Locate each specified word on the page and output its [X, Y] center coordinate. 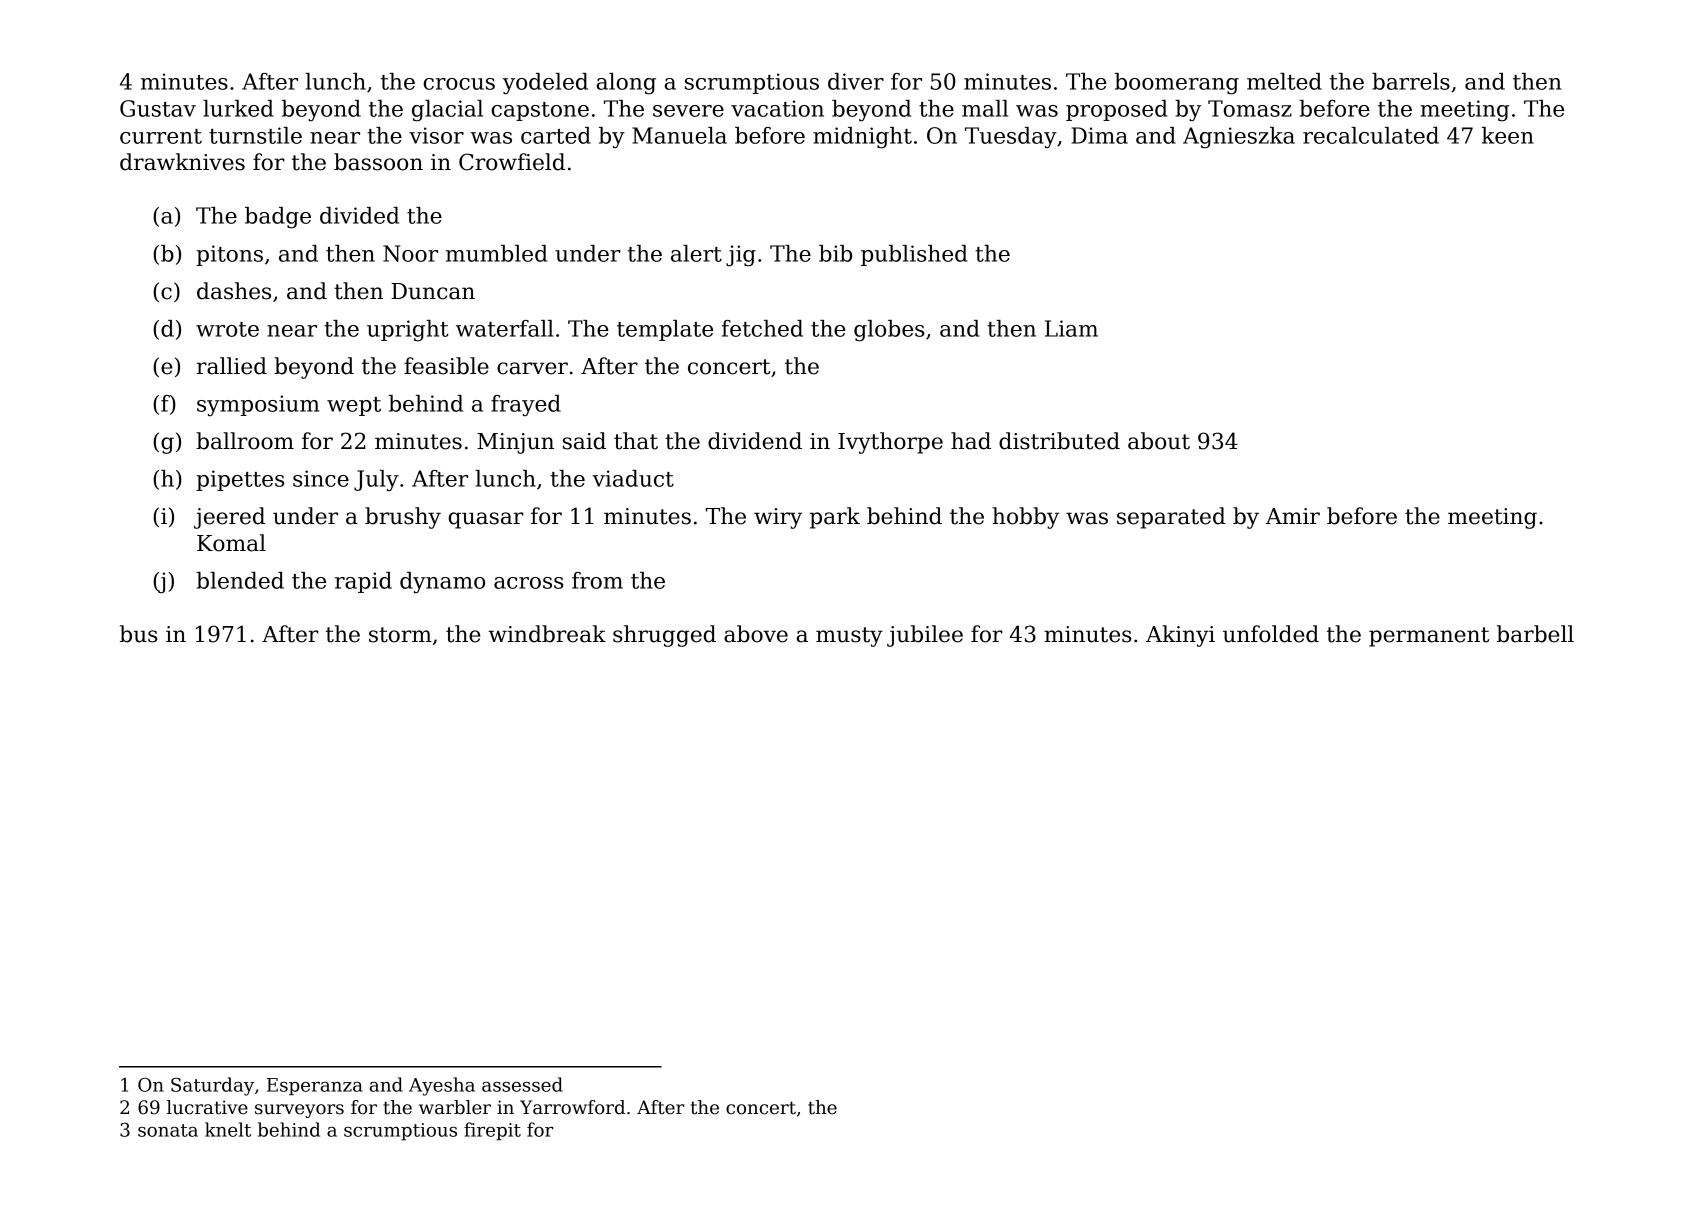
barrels [1411, 81]
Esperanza [315, 1086]
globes [889, 331]
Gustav [158, 108]
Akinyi [1180, 636]
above [756, 634]
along [626, 84]
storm [400, 635]
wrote [227, 329]
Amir [1293, 516]
